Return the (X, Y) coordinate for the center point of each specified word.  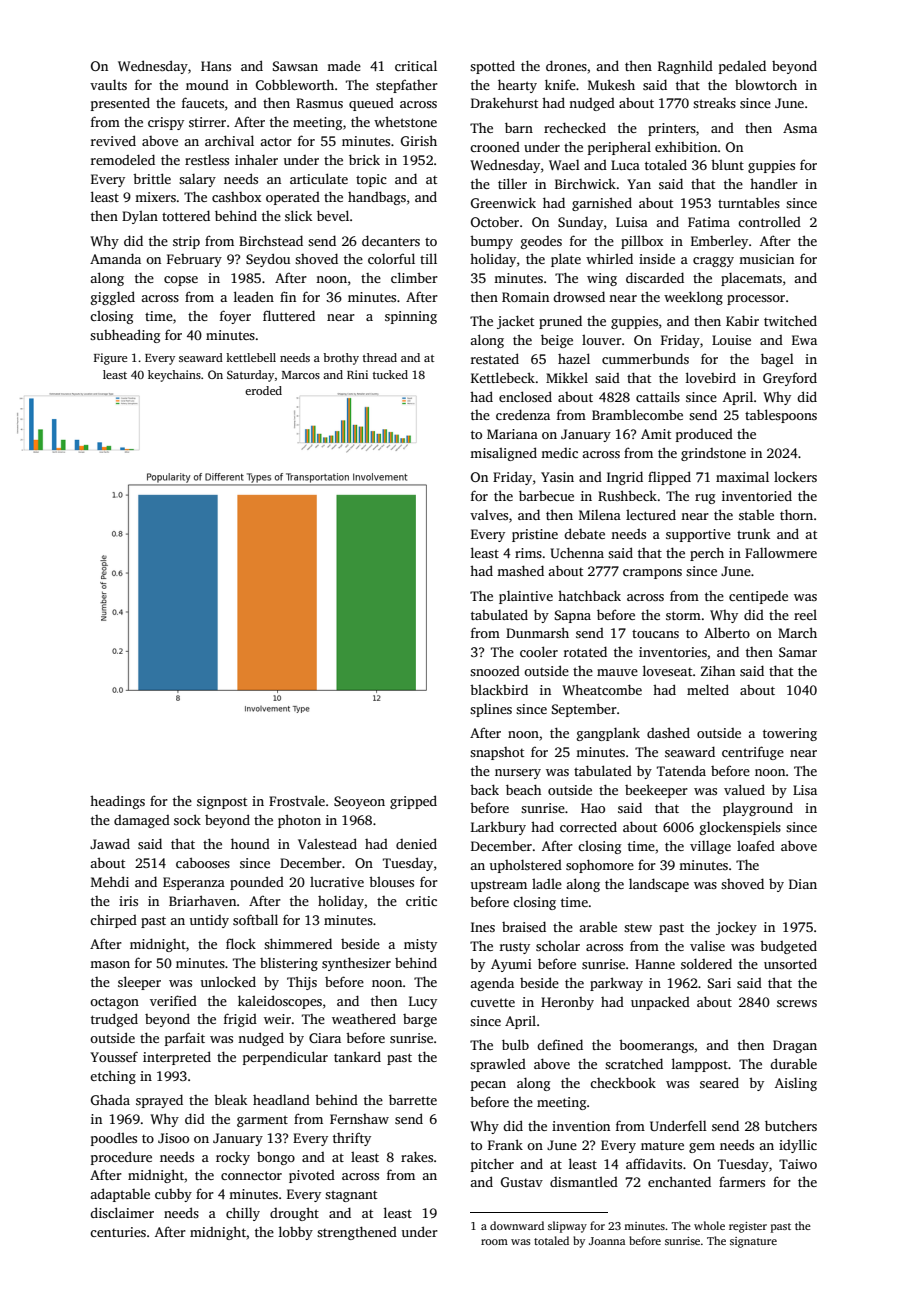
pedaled (742, 67)
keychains (174, 376)
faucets (203, 102)
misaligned (503, 454)
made (344, 66)
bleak (230, 1099)
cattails (658, 396)
